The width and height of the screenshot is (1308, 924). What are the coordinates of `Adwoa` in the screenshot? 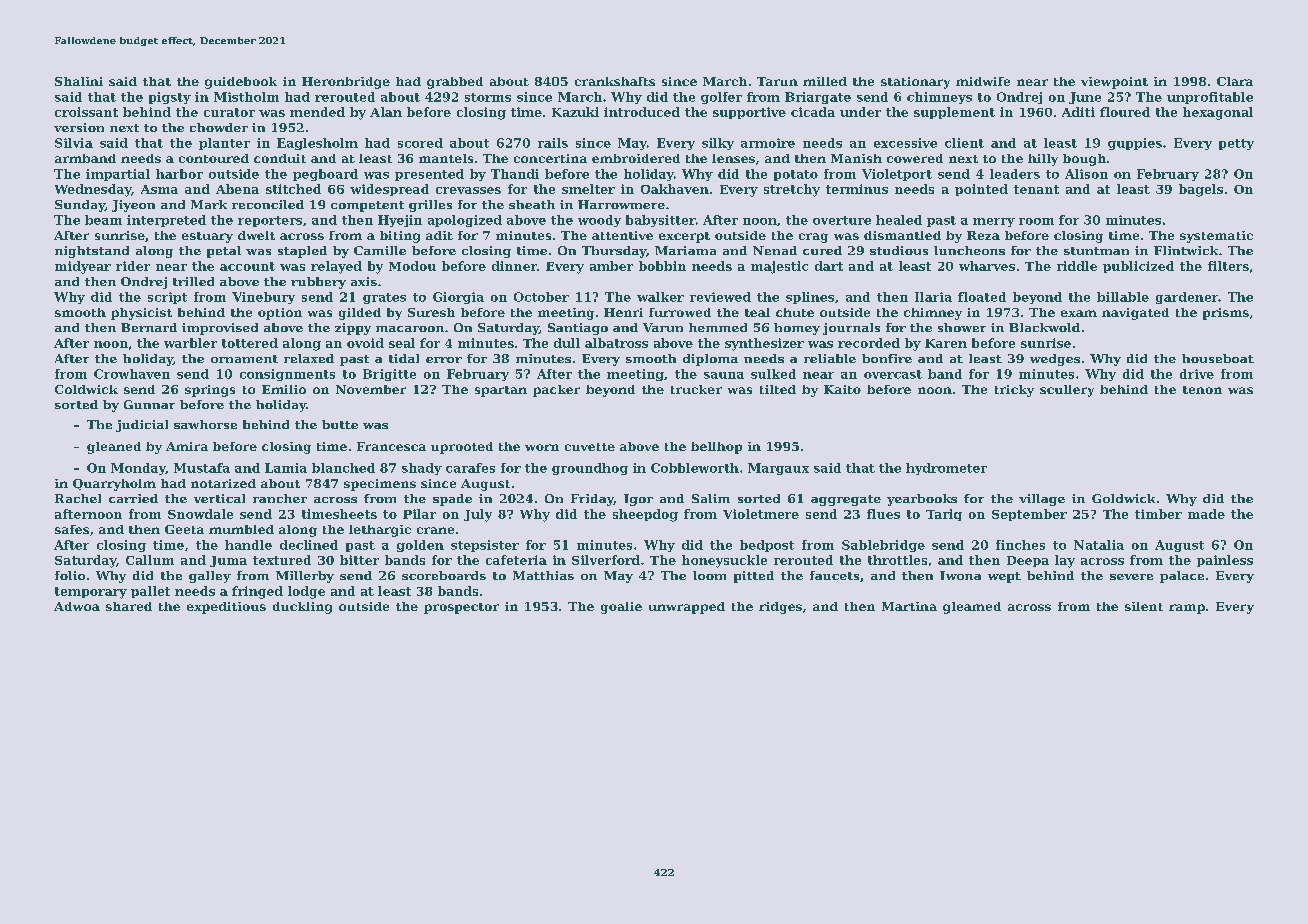 It's located at (77, 606).
